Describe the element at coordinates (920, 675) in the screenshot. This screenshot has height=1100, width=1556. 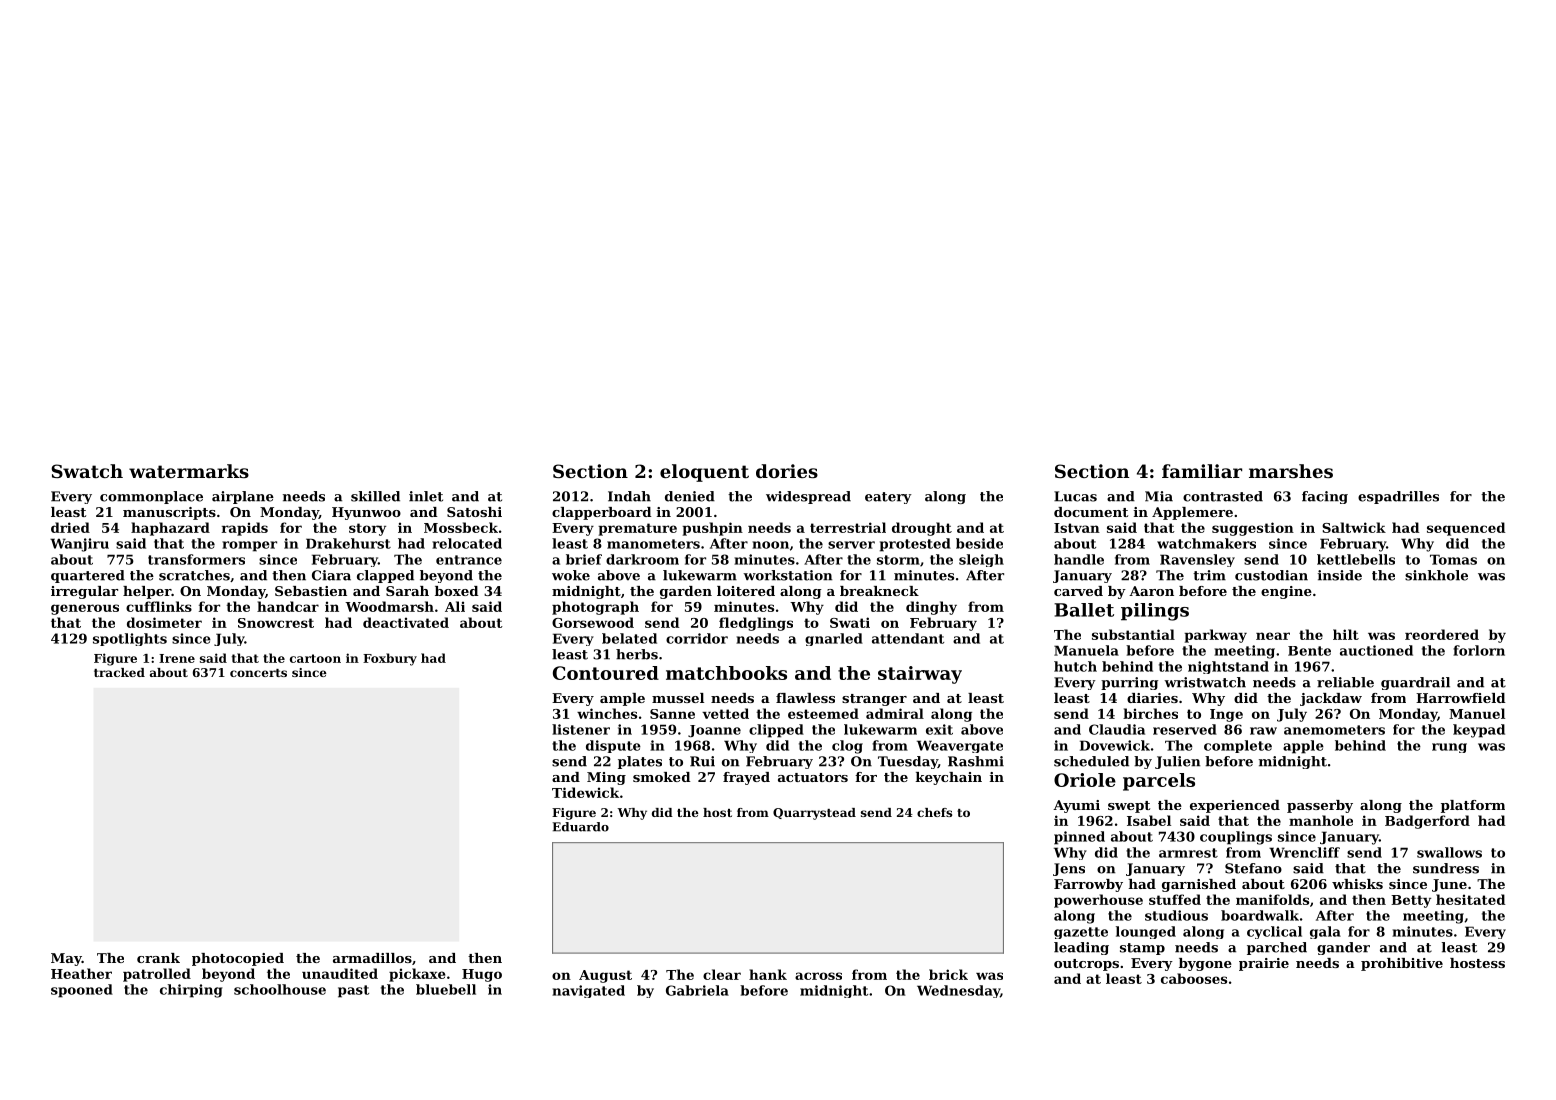
I see `stairway` at that location.
